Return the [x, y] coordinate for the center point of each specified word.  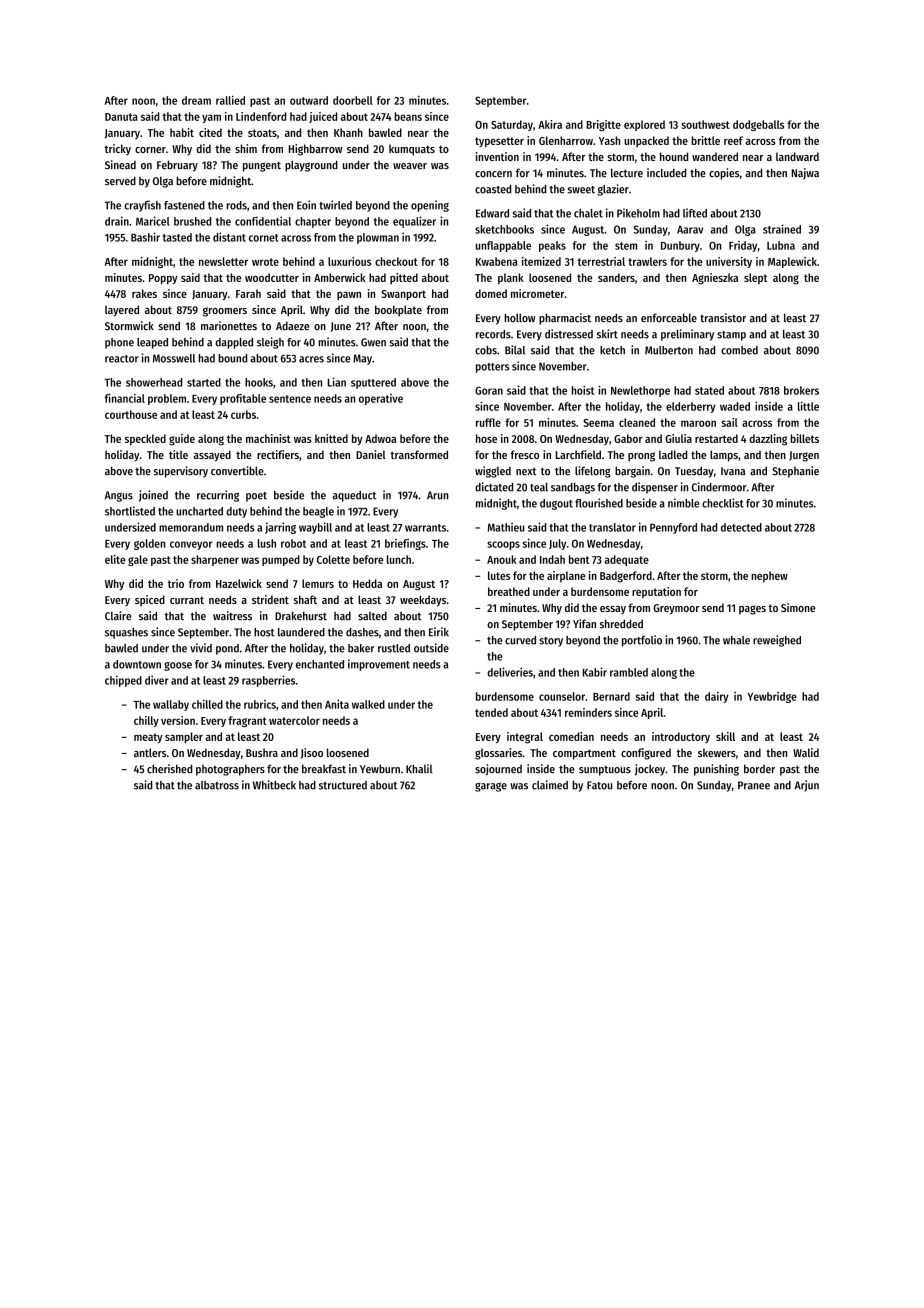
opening [430, 206]
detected [741, 527]
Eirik [439, 632]
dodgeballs [758, 125]
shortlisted [130, 511]
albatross [217, 785]
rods [236, 205]
